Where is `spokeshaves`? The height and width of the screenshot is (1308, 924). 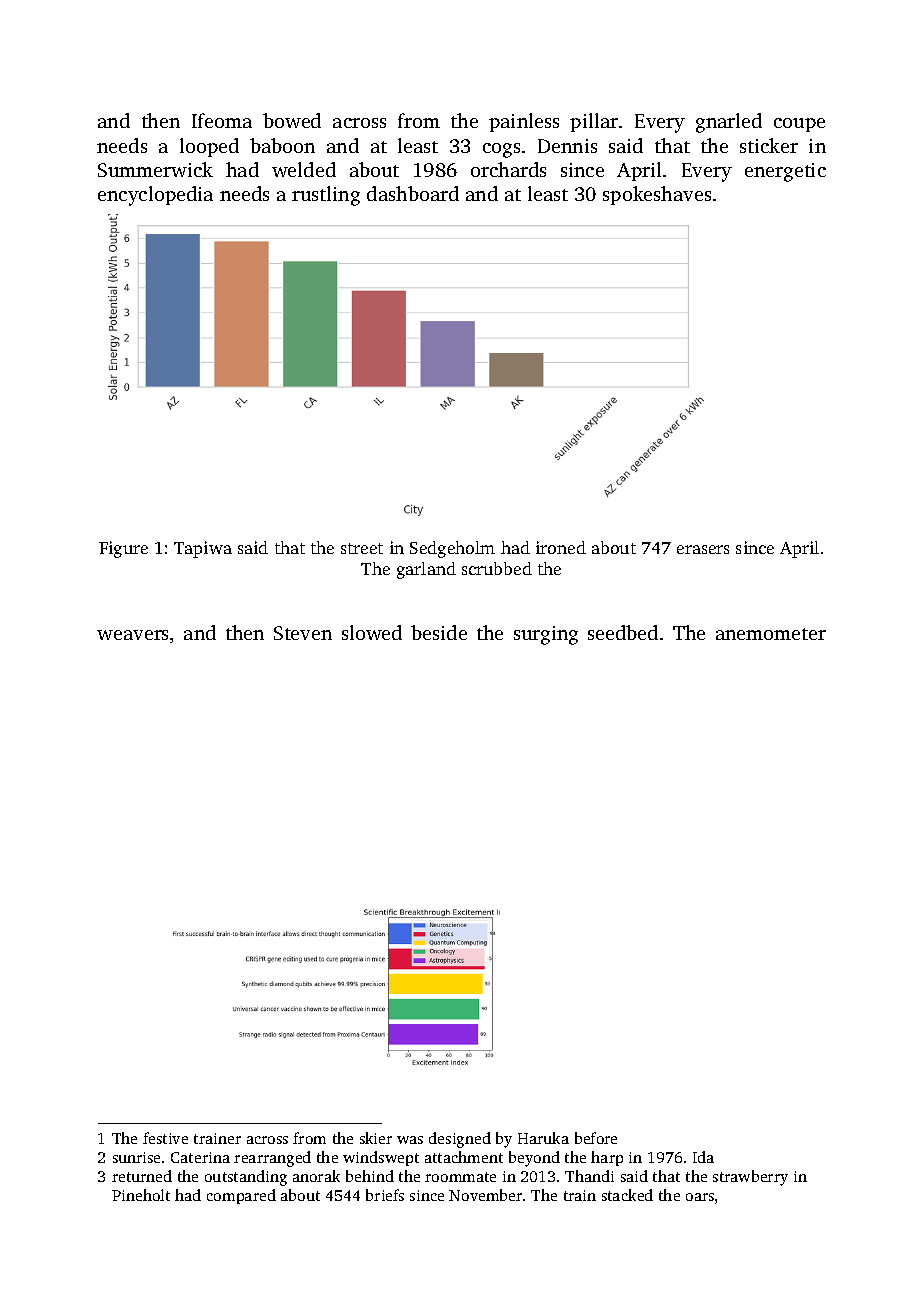
spokeshaves is located at coordinates (657, 195).
